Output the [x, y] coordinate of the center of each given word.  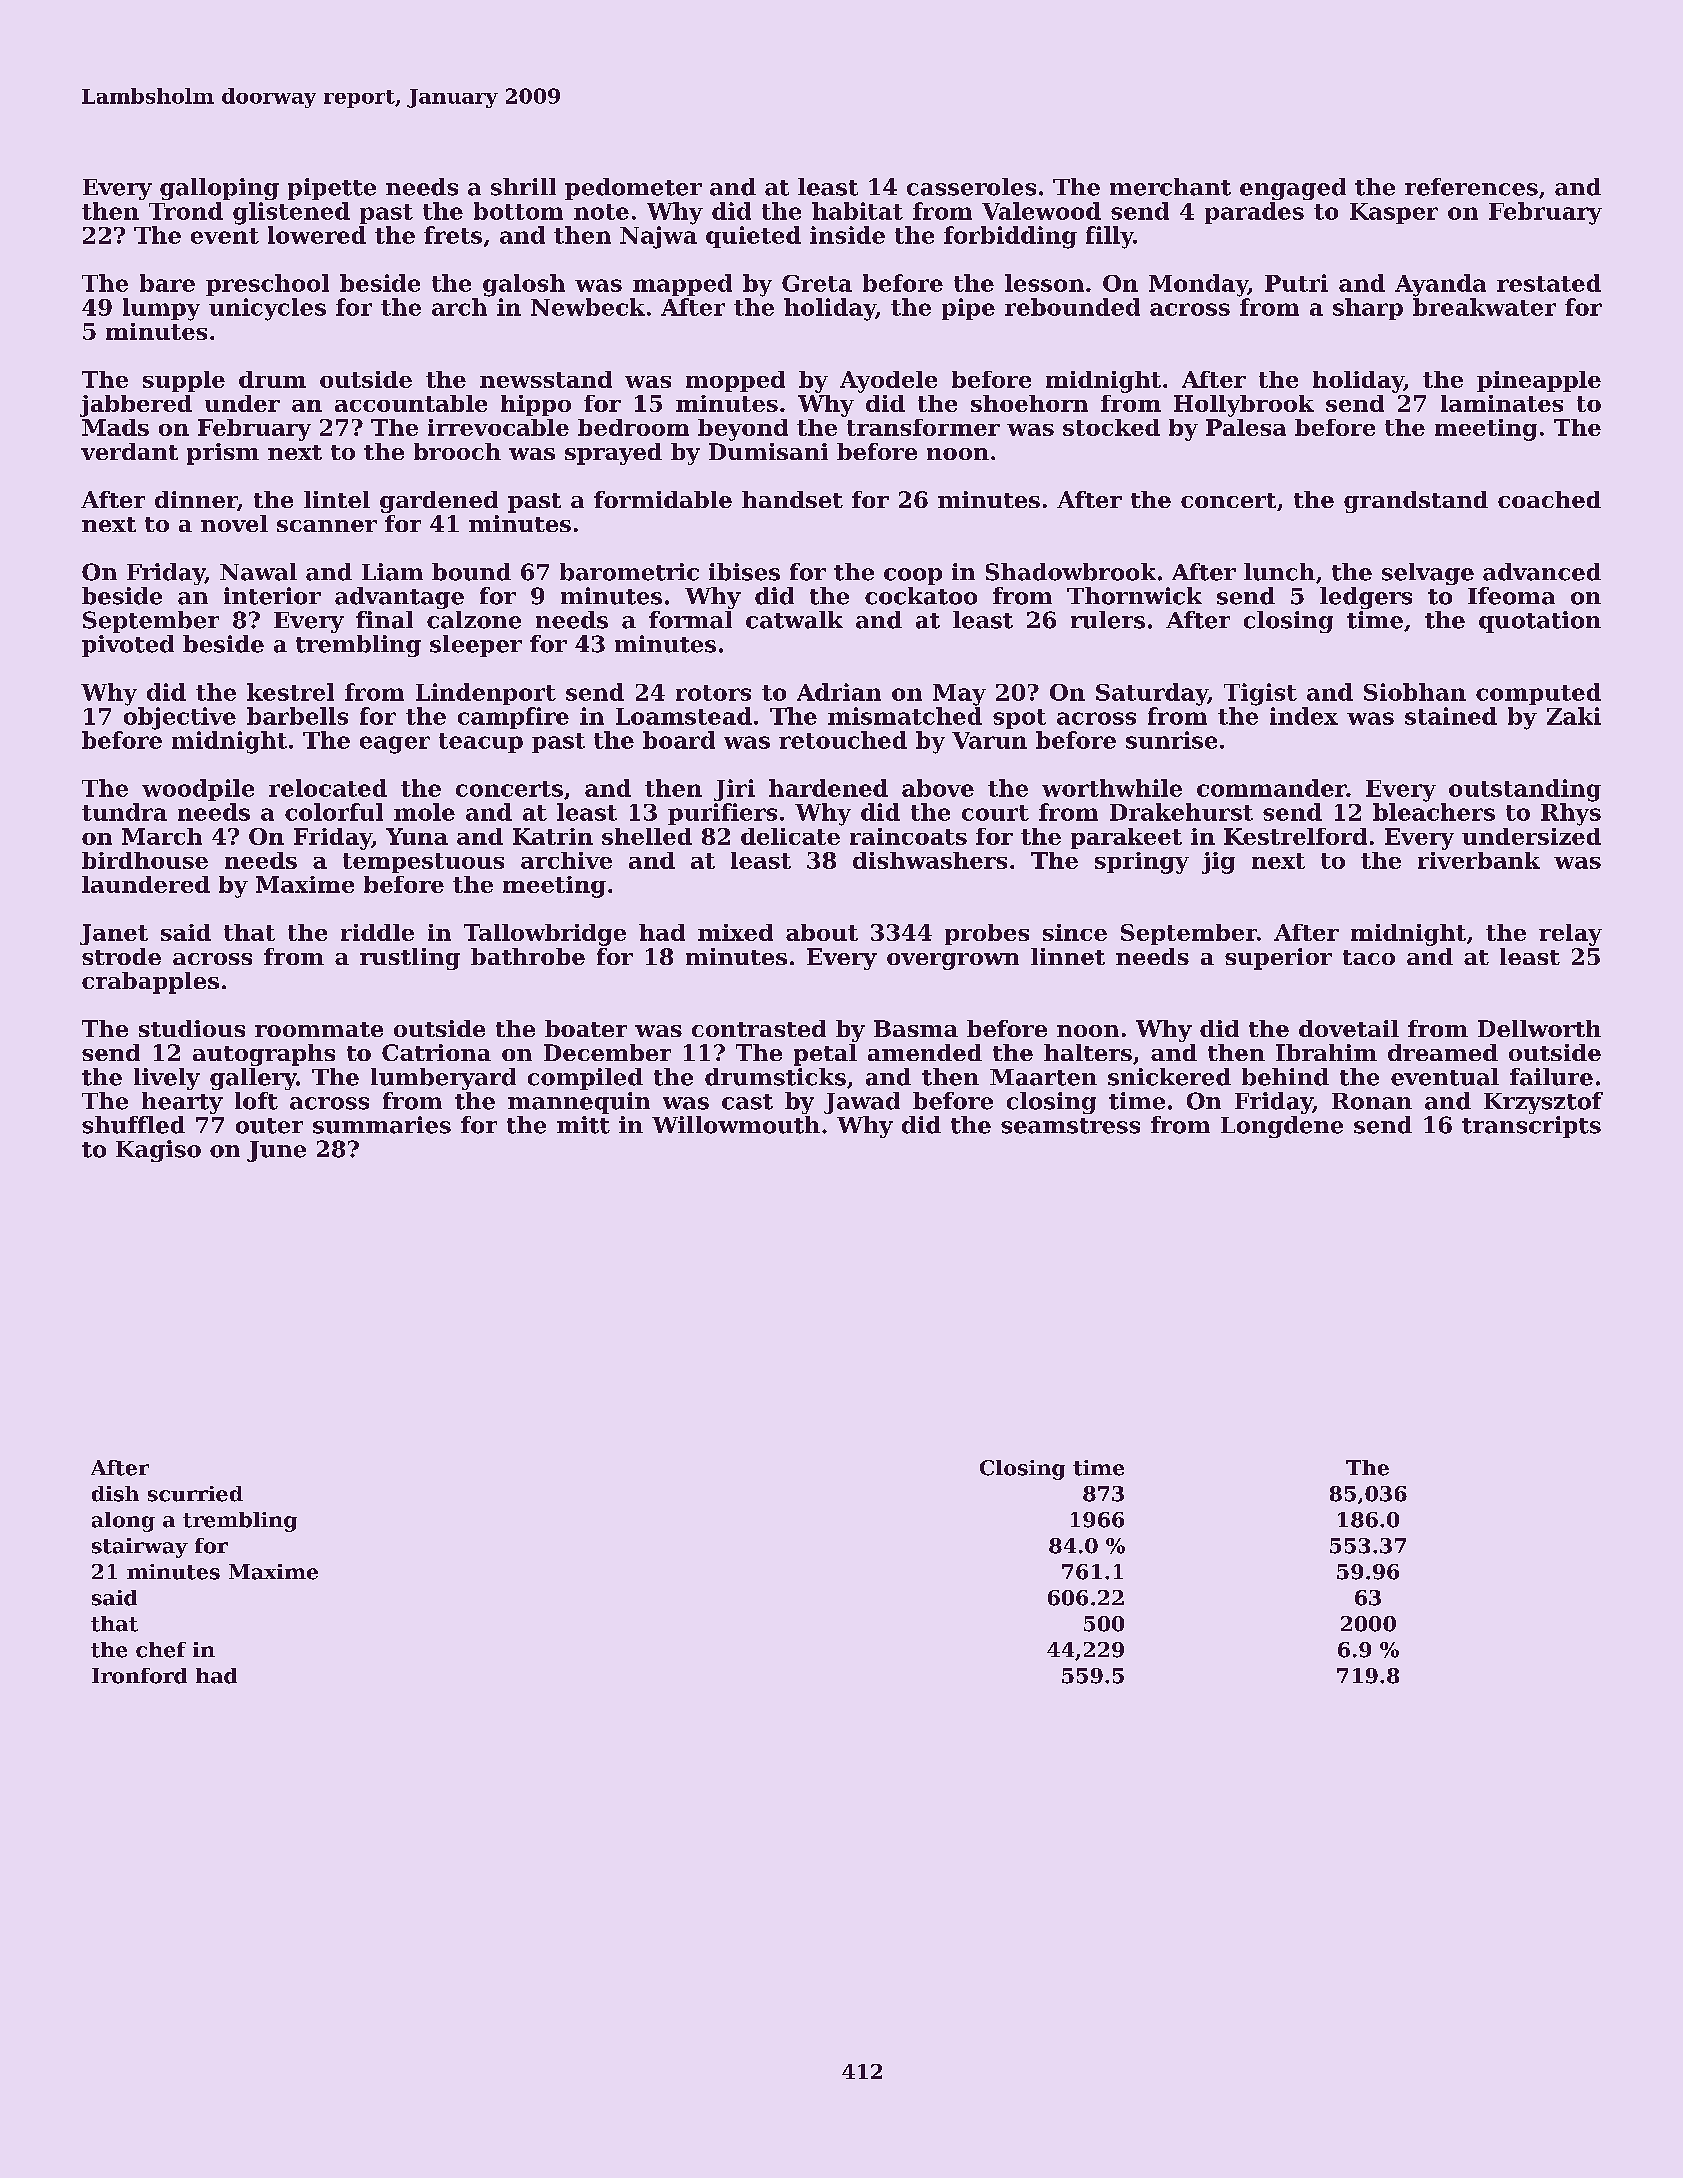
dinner [196, 499]
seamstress [1070, 1126]
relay [1570, 935]
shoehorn [1029, 403]
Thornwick [1134, 596]
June [276, 1151]
